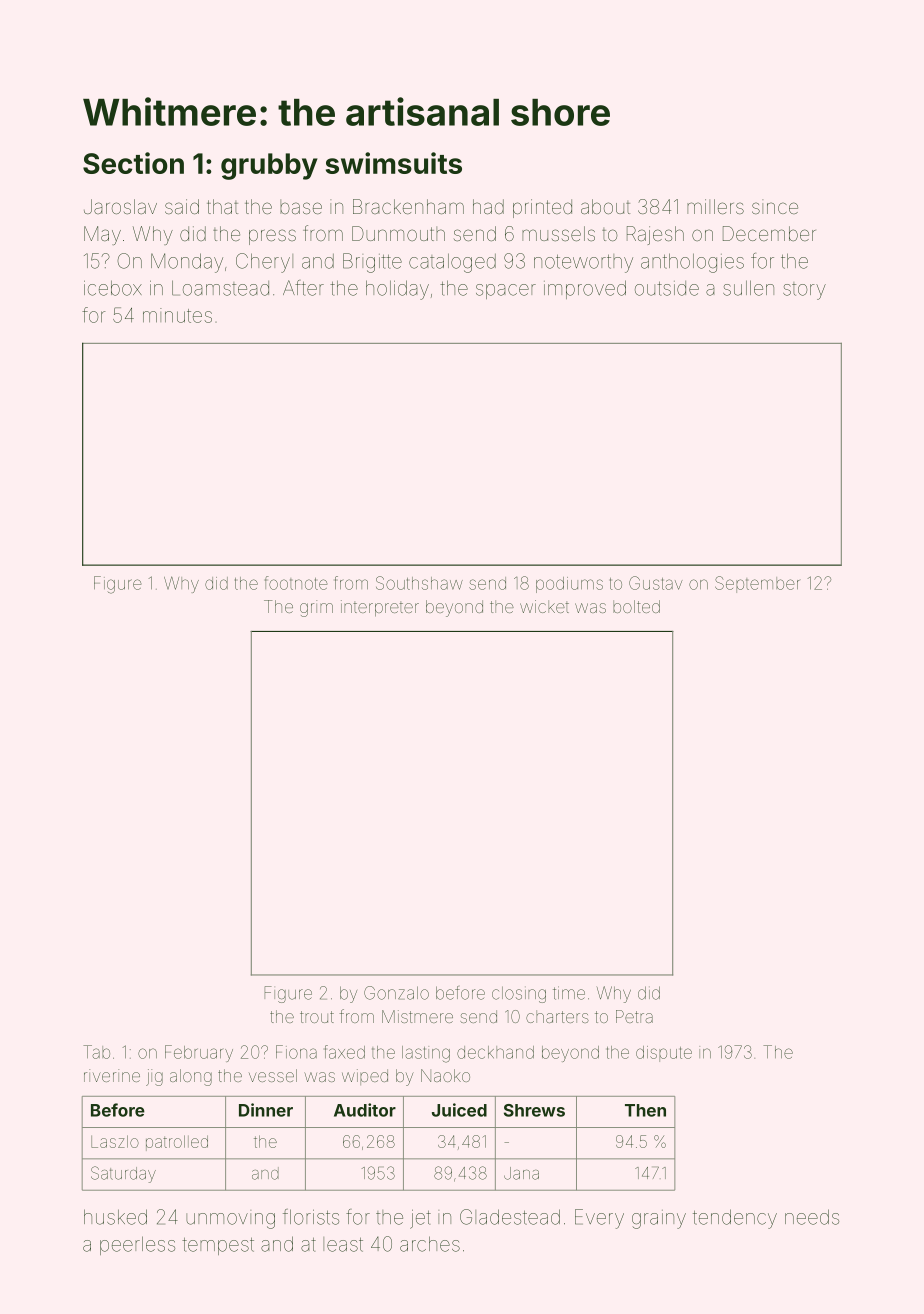  Describe the element at coordinates (296, 583) in the page. I see `footnote` at that location.
